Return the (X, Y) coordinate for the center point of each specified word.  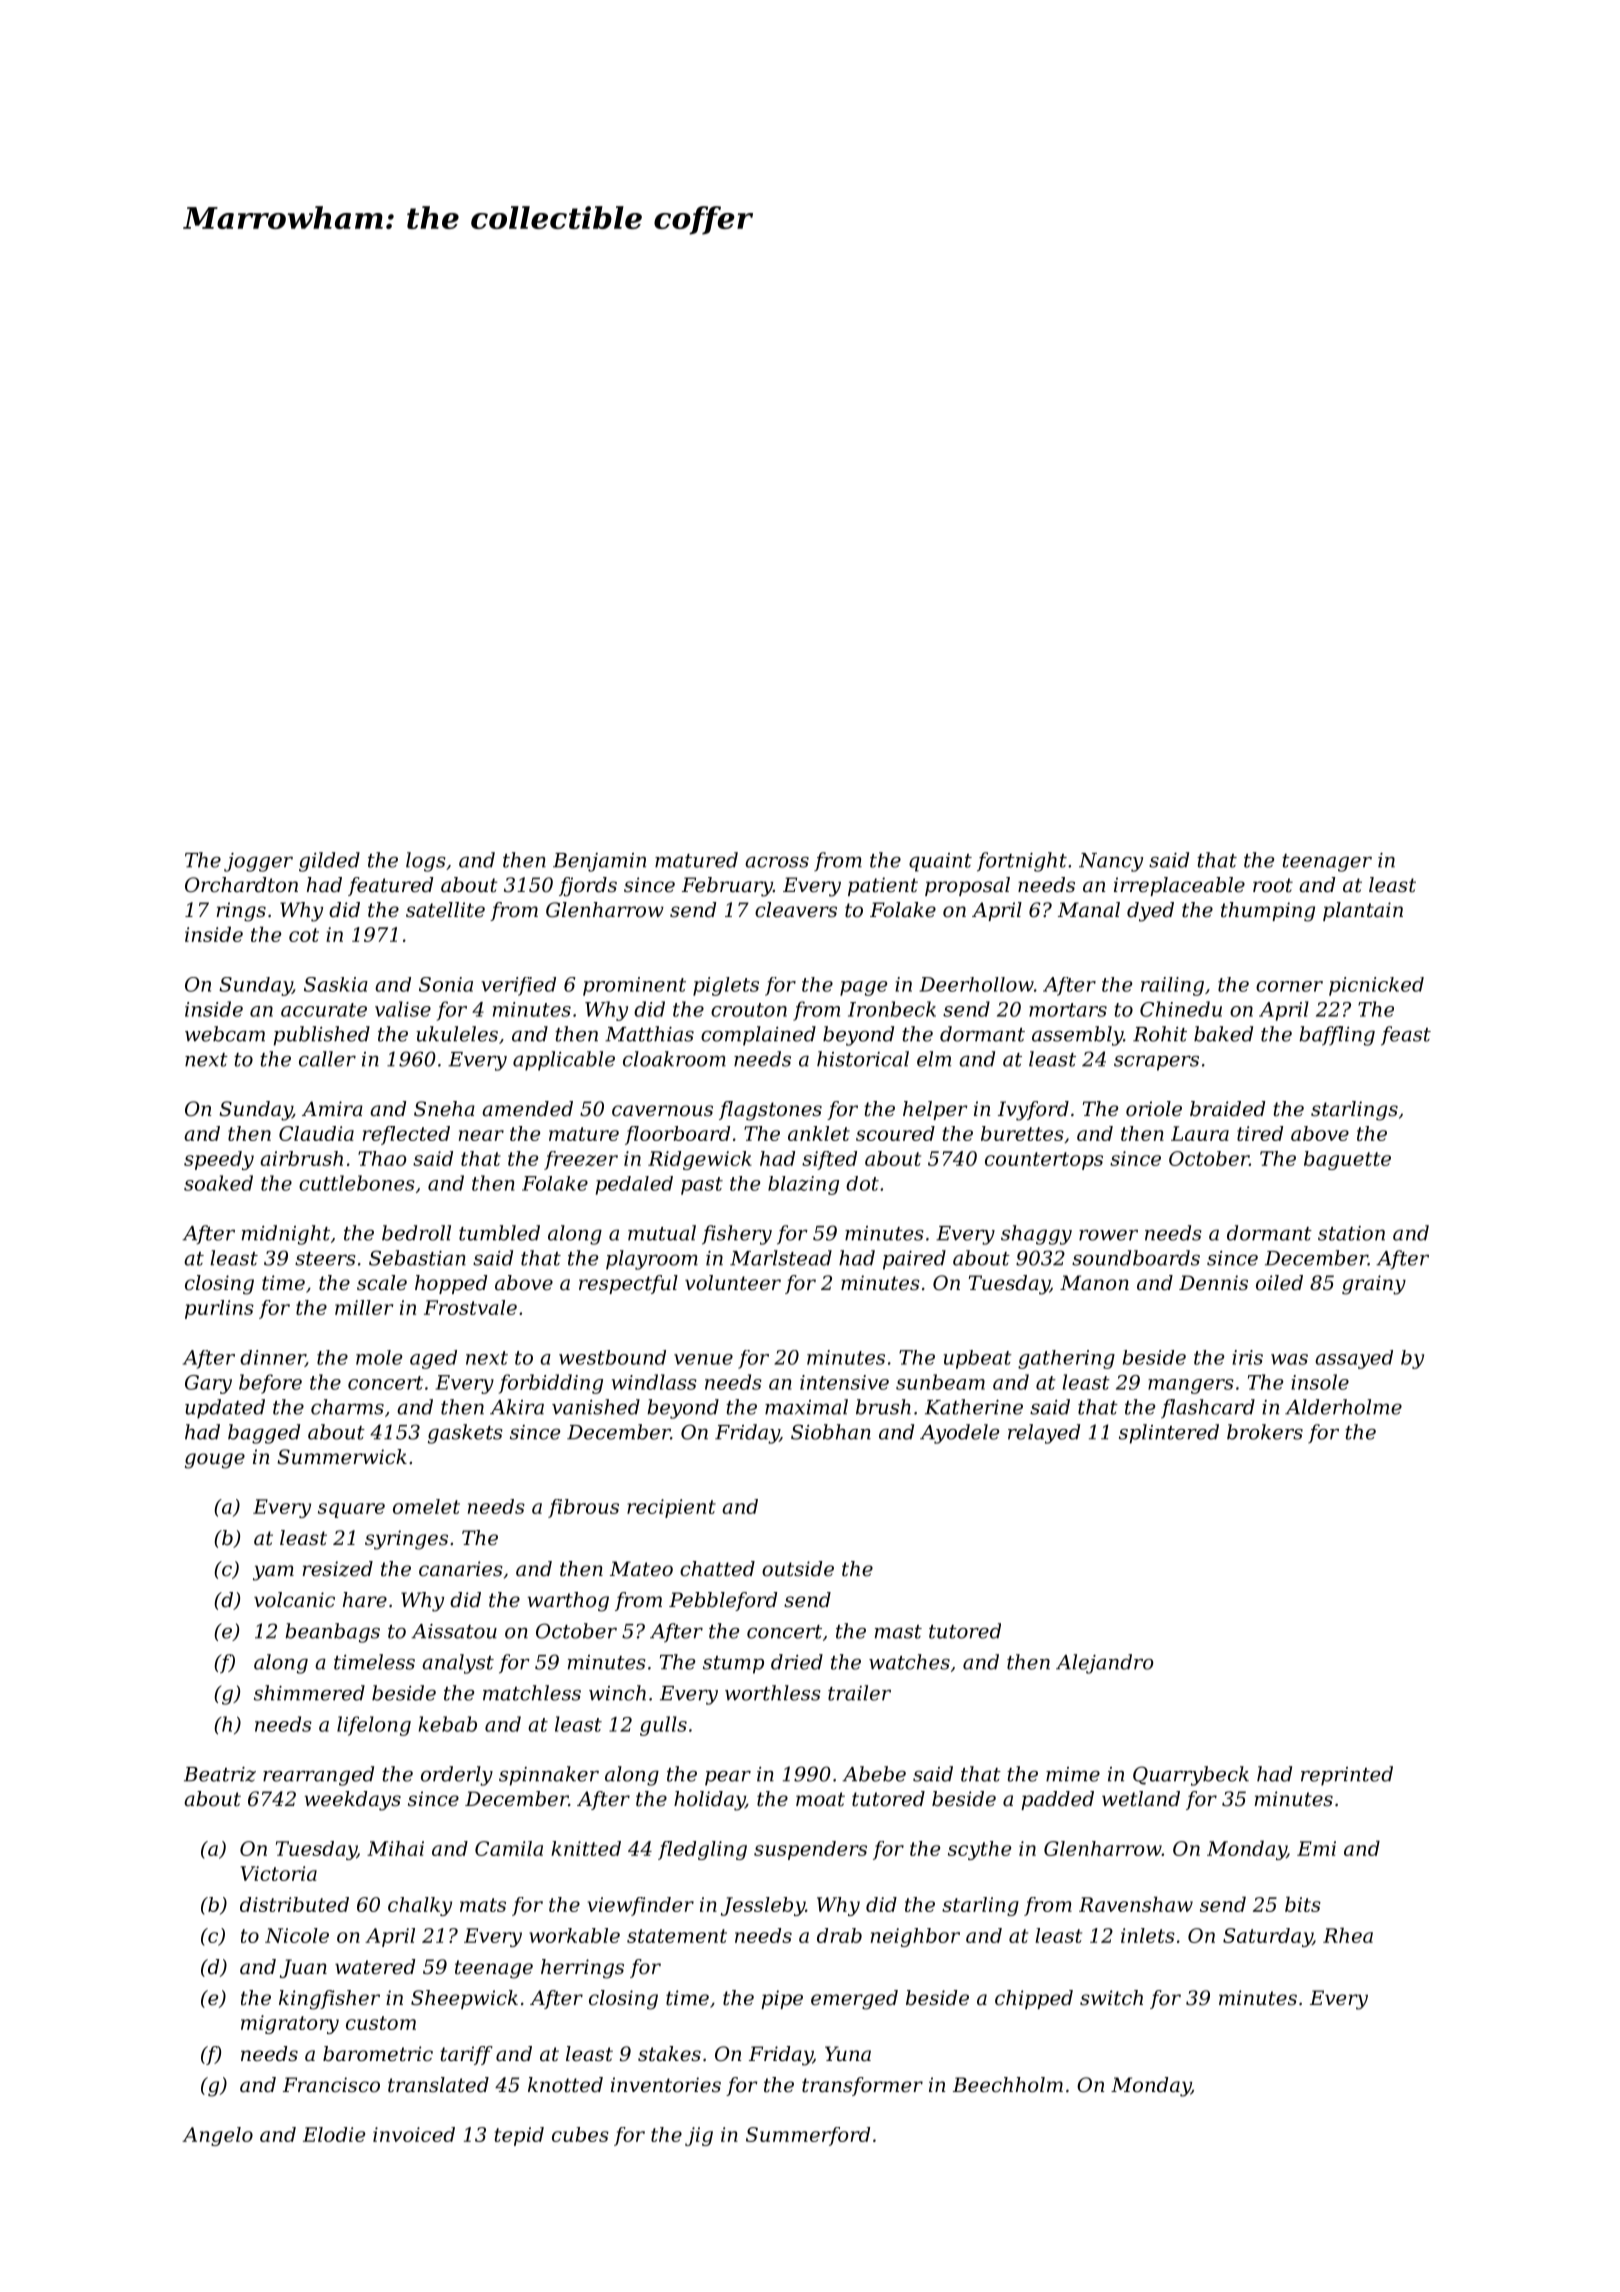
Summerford (808, 2136)
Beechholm (1008, 2085)
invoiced (414, 2134)
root (1273, 885)
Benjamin (599, 862)
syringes (406, 1540)
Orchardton (241, 885)
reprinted (1347, 1776)
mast (898, 1632)
